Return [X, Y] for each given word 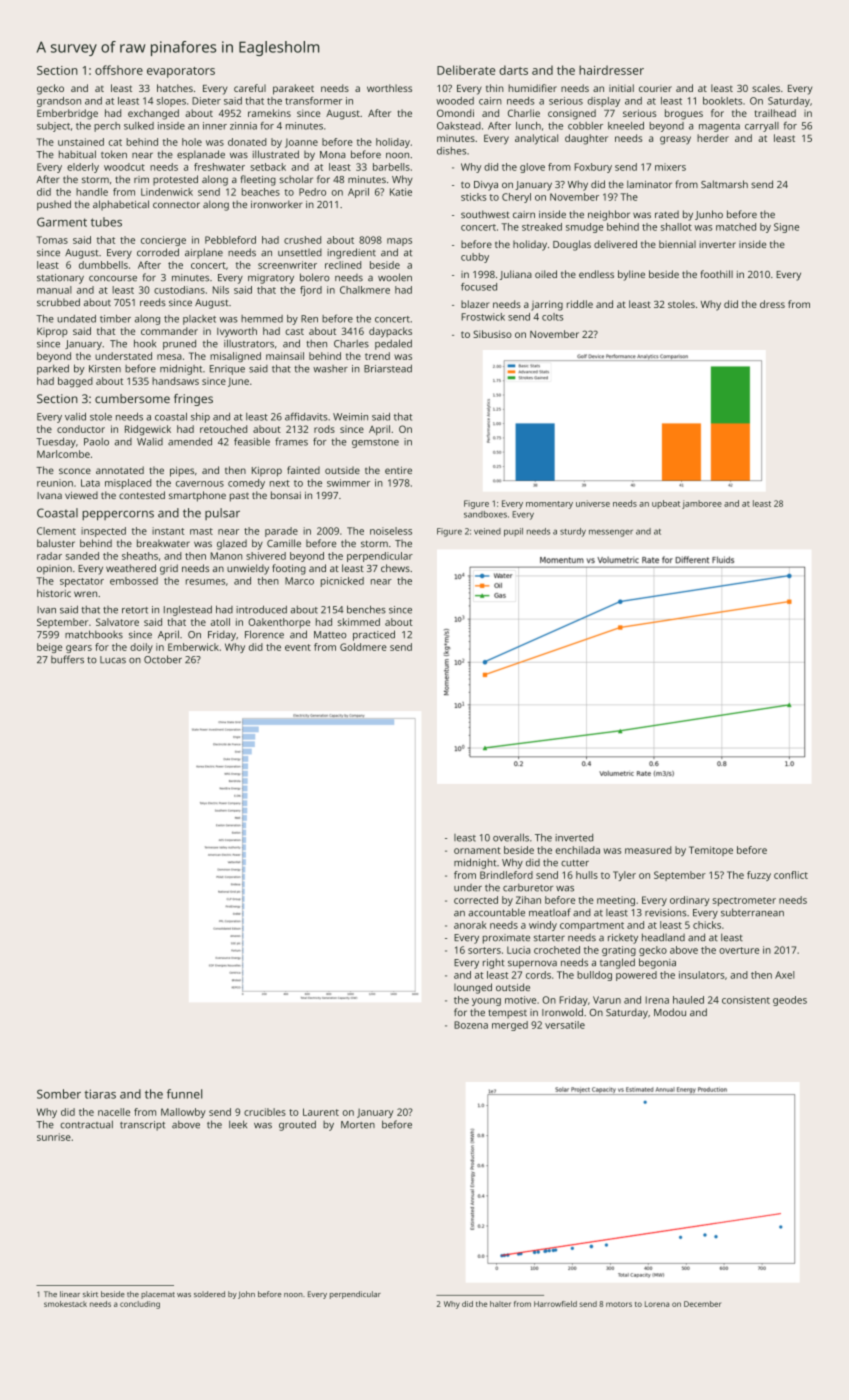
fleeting [258, 180]
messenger [611, 533]
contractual [86, 1124]
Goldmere [363, 647]
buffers [67, 659]
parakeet [293, 89]
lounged [473, 988]
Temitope [711, 851]
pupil [513, 532]
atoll [220, 622]
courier [655, 88]
